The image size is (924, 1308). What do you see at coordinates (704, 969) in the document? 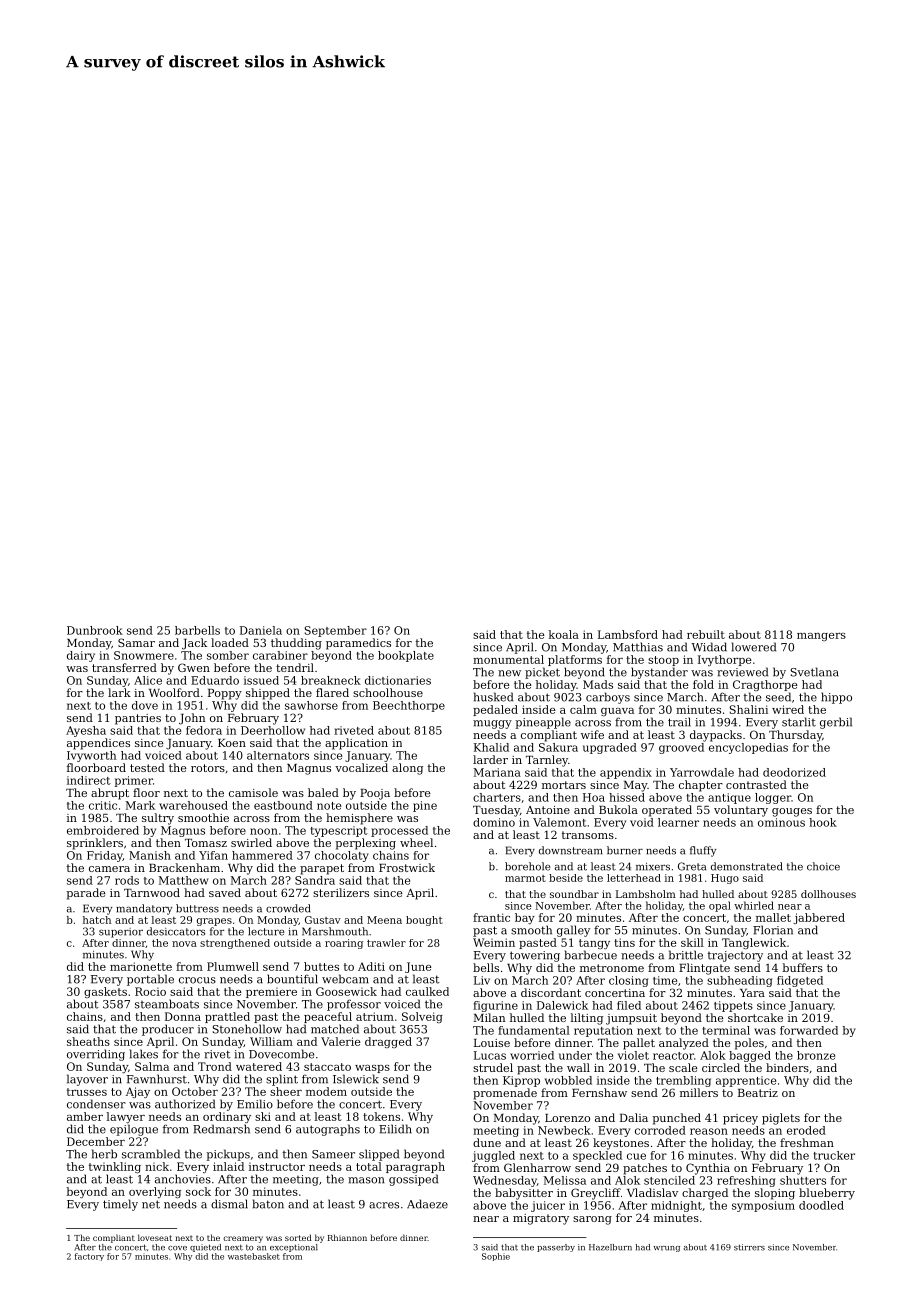
I see `Flintgate` at bounding box center [704, 969].
